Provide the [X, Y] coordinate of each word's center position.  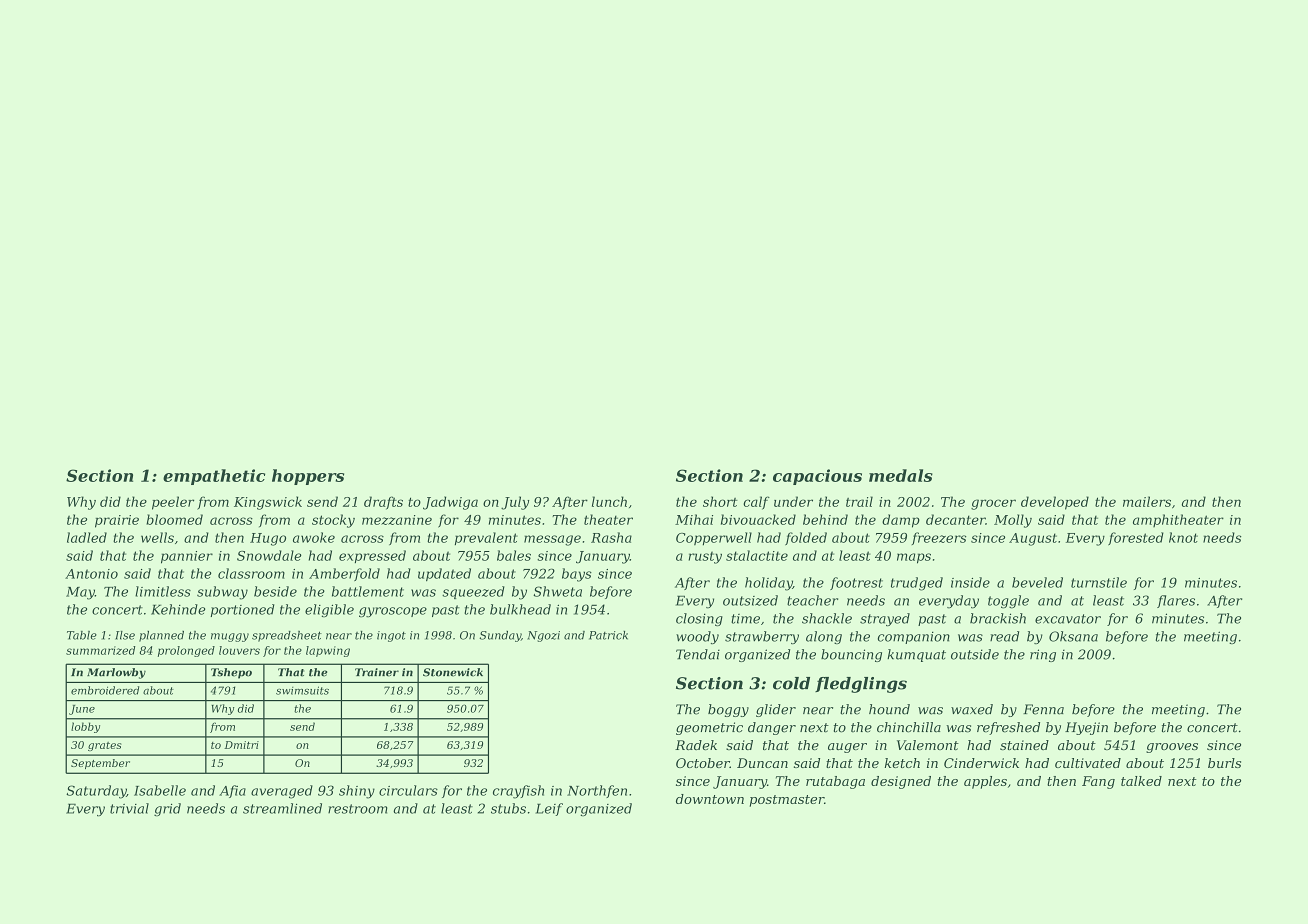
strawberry [762, 637]
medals [901, 475]
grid [167, 810]
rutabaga [835, 782]
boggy [728, 710]
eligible [329, 610]
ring [1043, 655]
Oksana [1073, 636]
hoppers [308, 477]
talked [1141, 781]
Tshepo [231, 673]
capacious [817, 477]
